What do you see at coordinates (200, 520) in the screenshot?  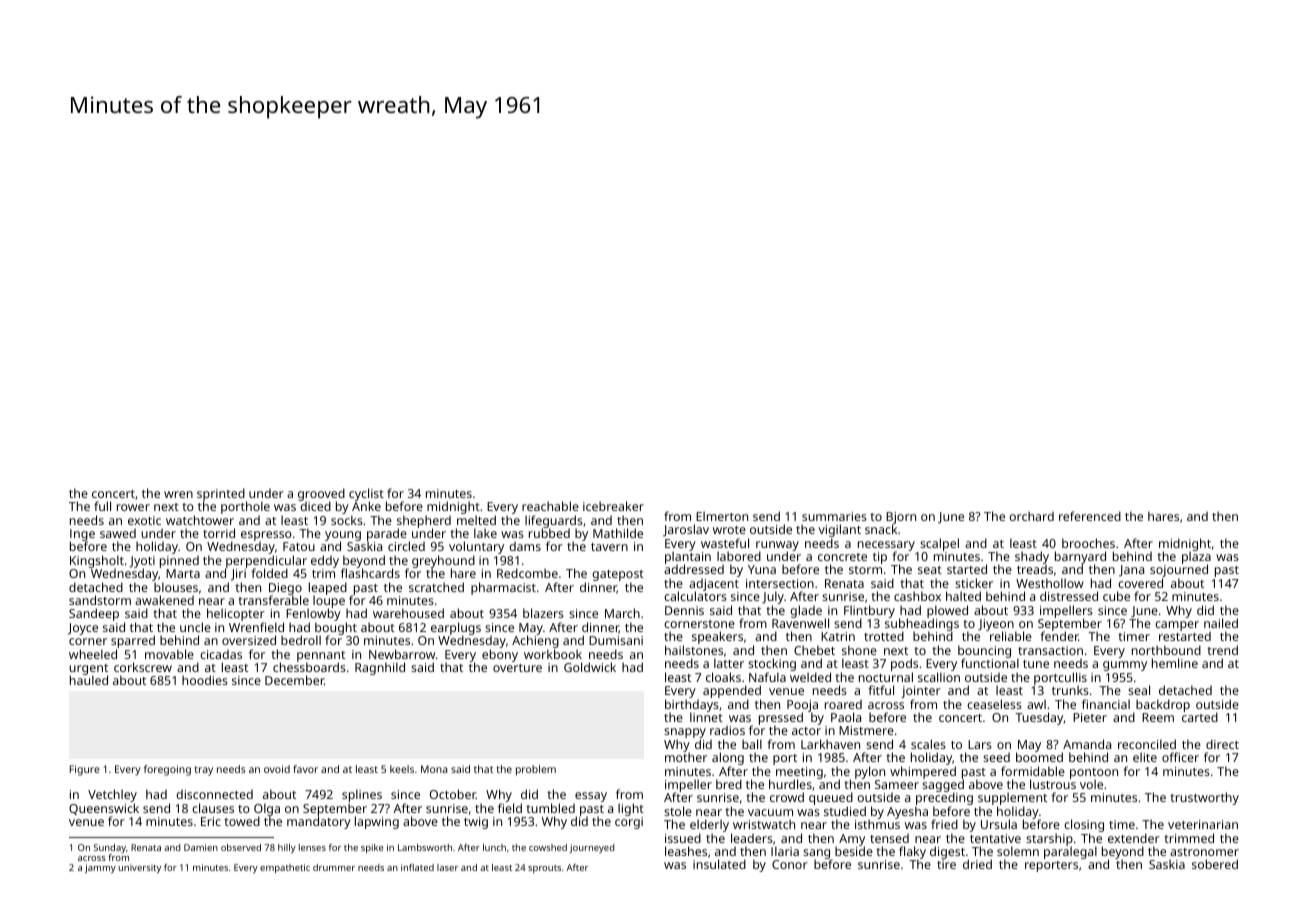 I see `watchtower` at bounding box center [200, 520].
